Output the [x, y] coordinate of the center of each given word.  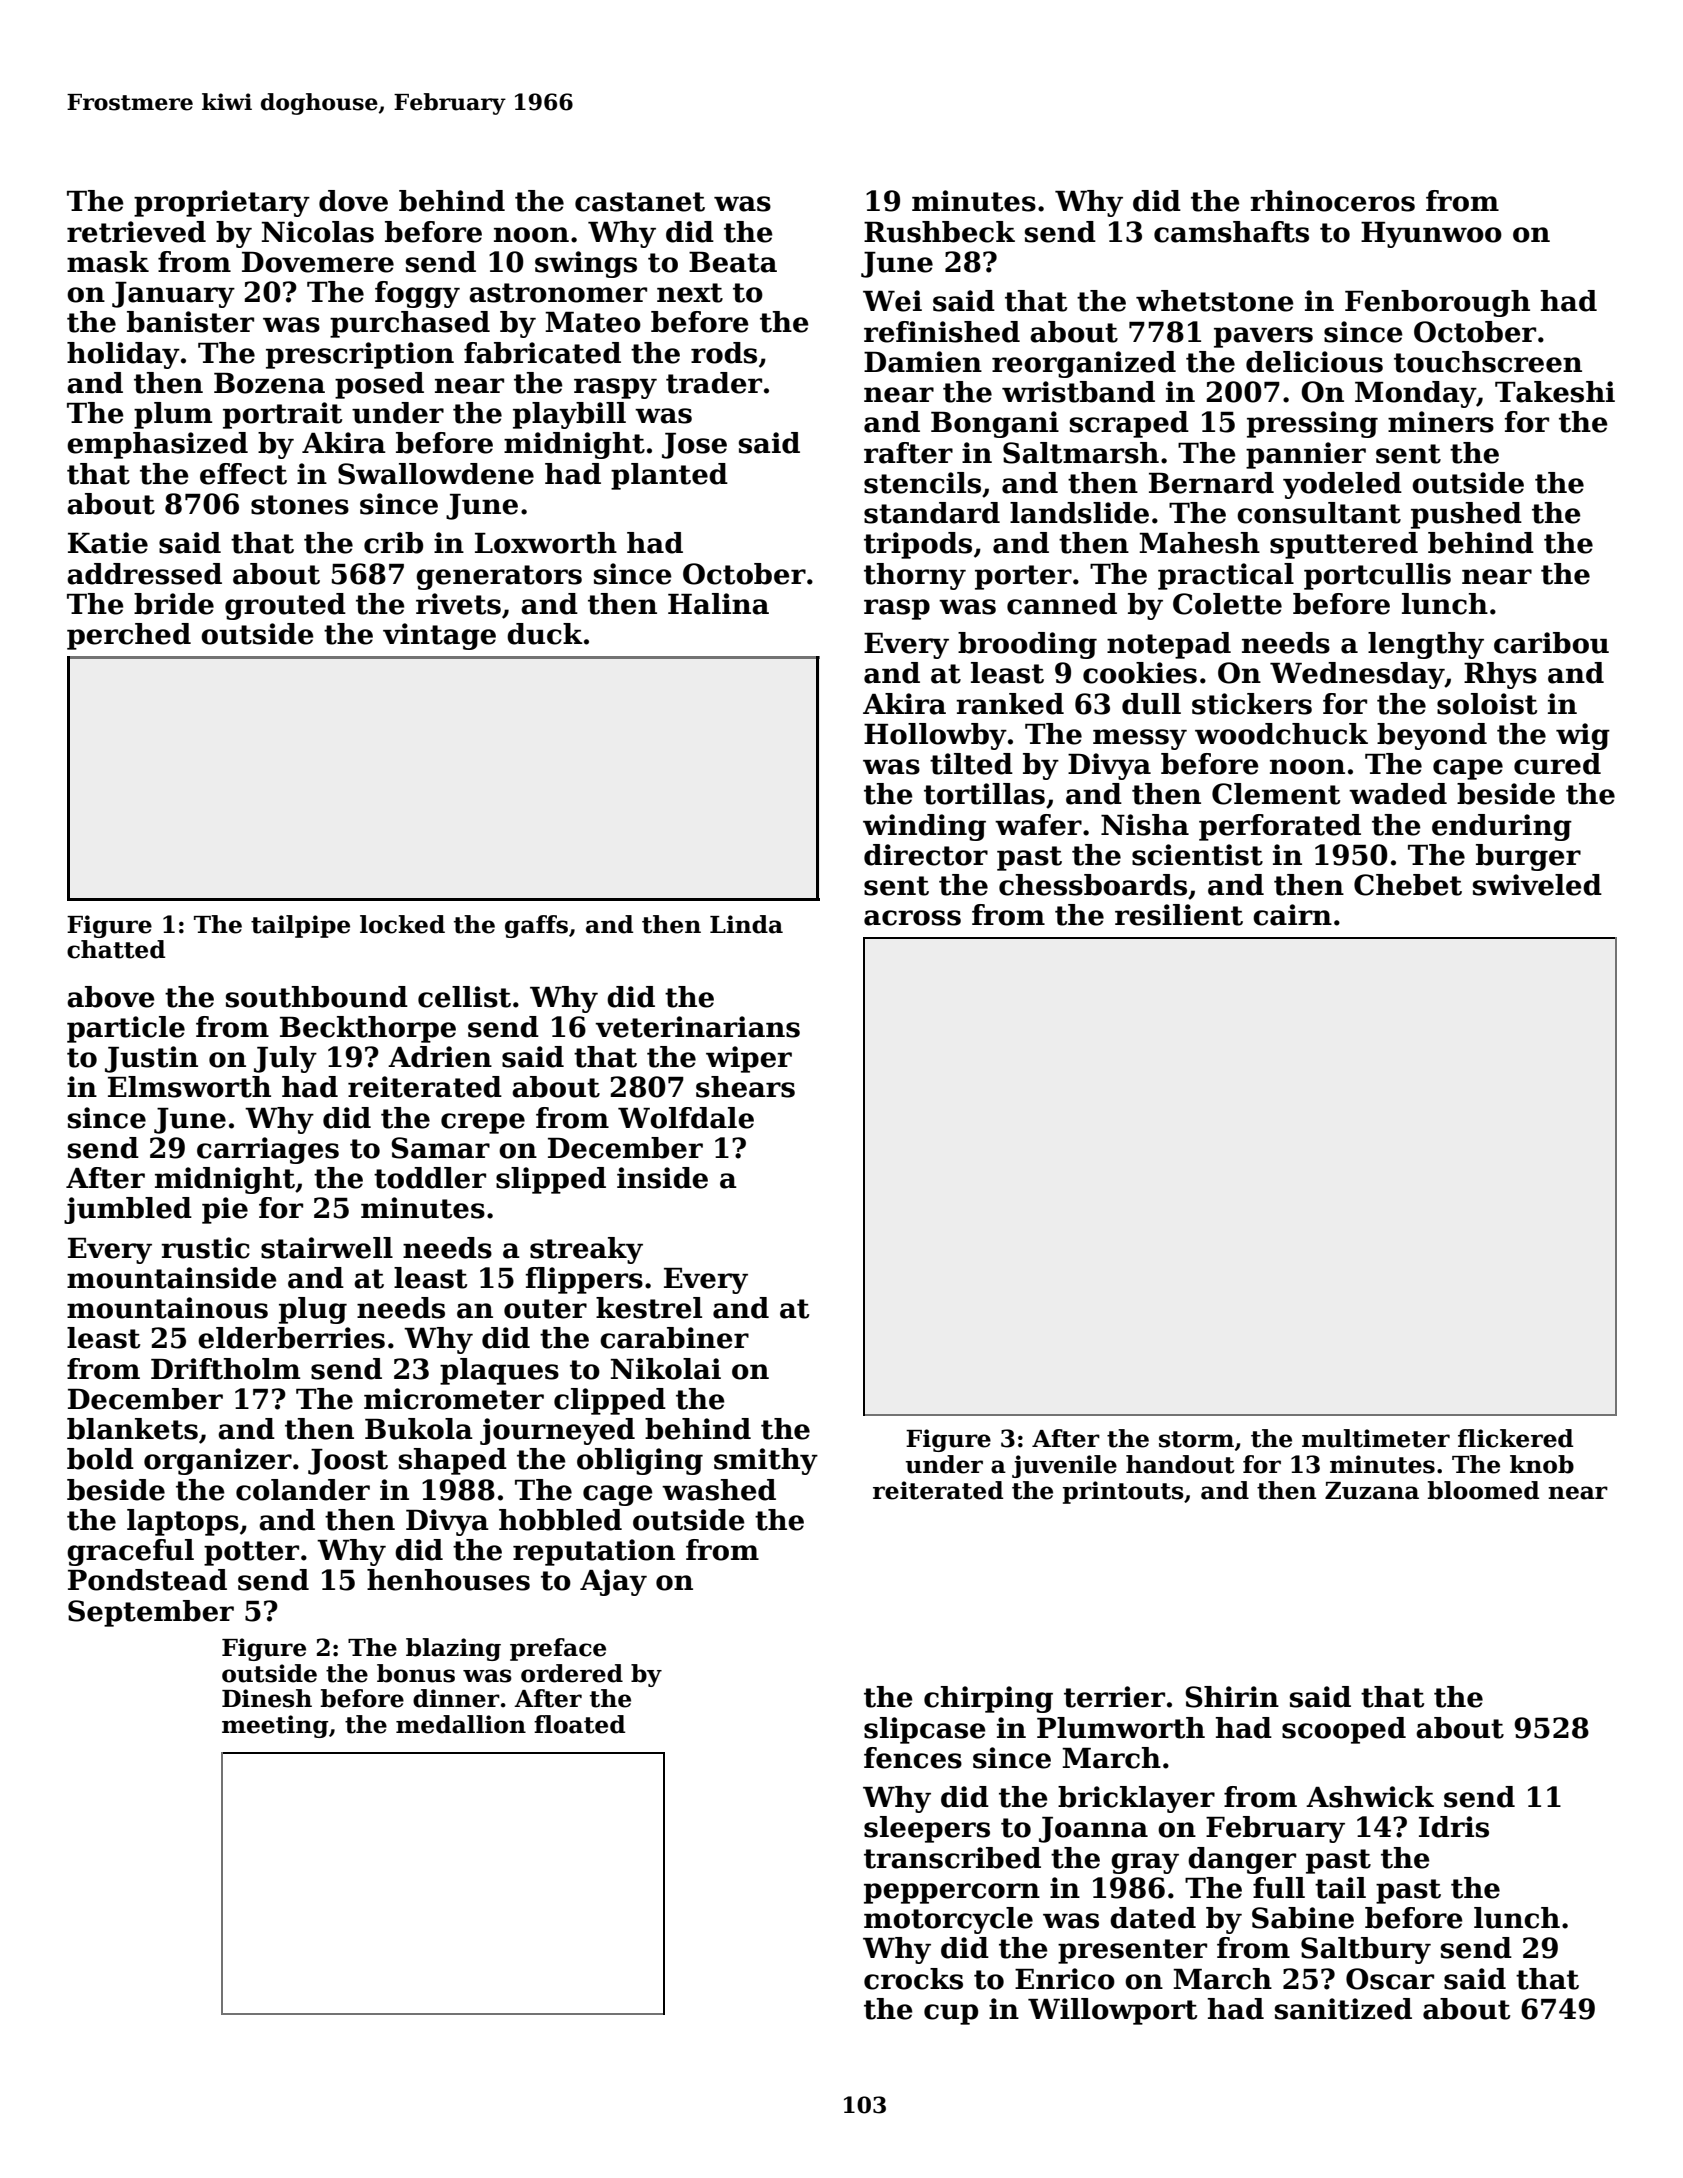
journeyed [557, 1431]
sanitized [1343, 2009]
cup [951, 2014]
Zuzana [1372, 1491]
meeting [275, 1726]
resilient [1179, 915]
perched [129, 636]
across [912, 918]
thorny [915, 576]
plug [313, 1310]
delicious [1314, 362]
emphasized [157, 445]
